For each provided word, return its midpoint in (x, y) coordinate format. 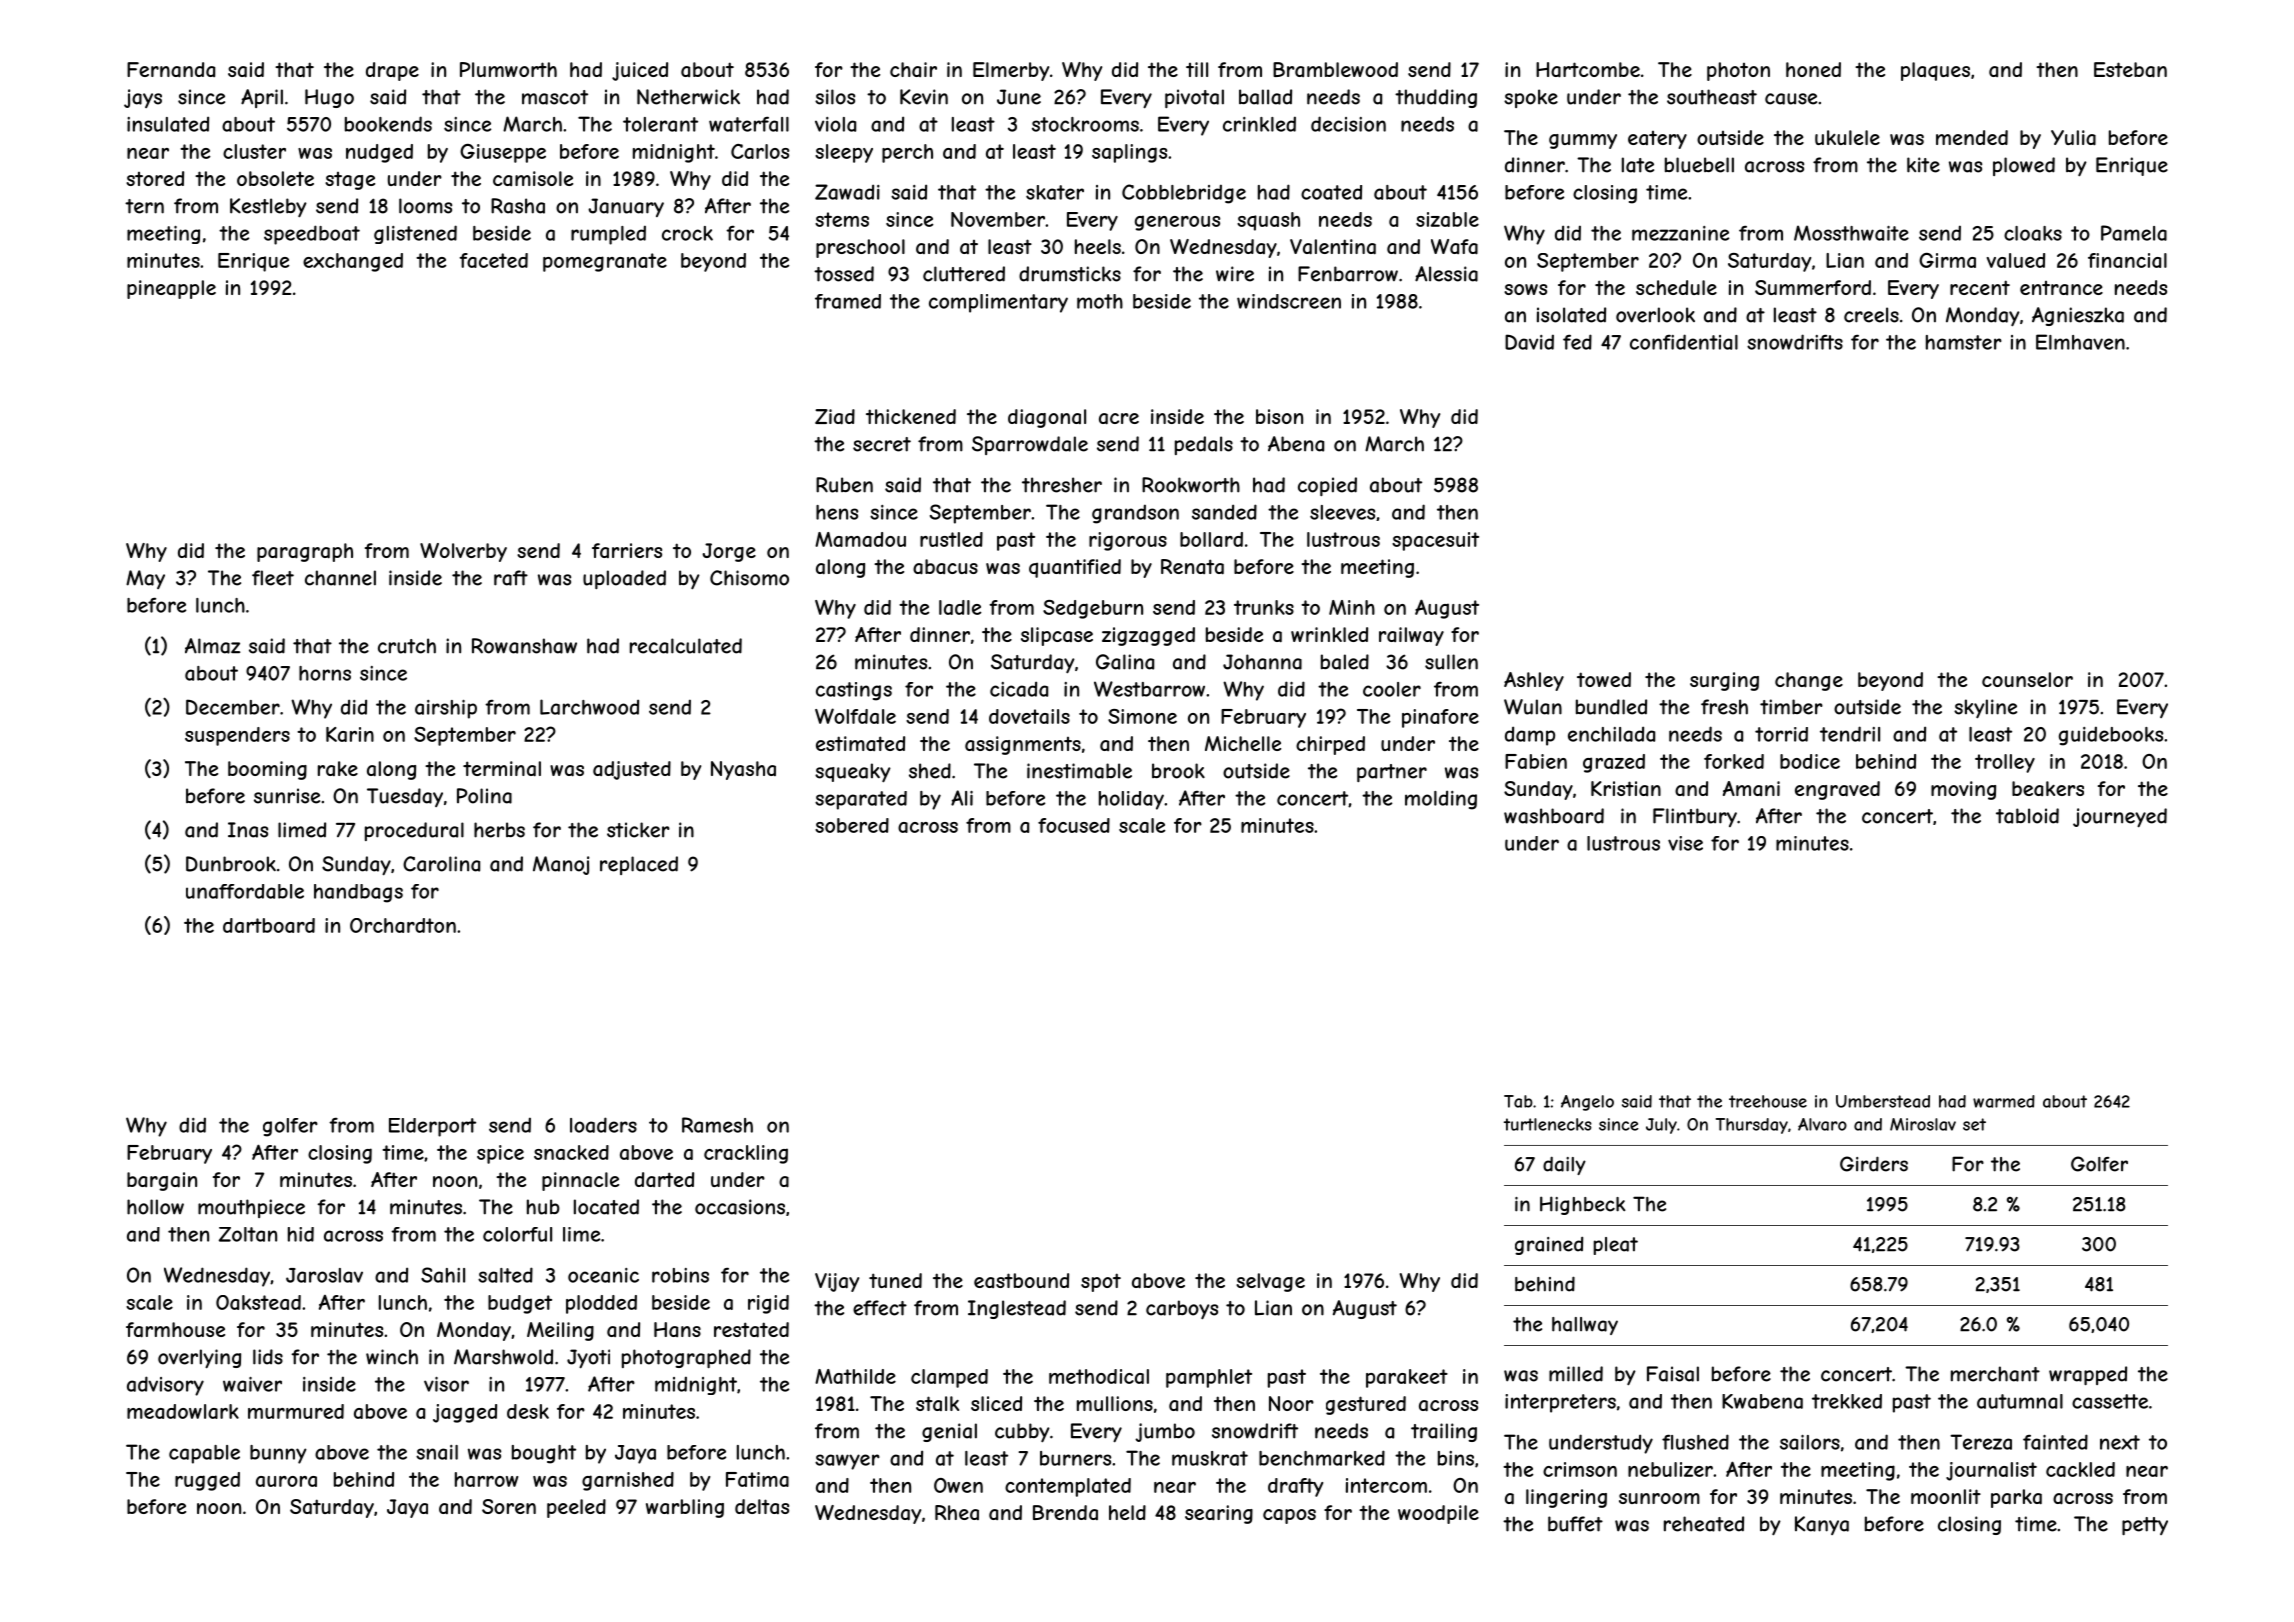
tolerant (660, 124)
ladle (960, 607)
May (145, 579)
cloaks (2033, 233)
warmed (2004, 1101)
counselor (2027, 679)
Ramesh (717, 1125)
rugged (207, 1481)
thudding (1436, 98)
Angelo (1587, 1103)
